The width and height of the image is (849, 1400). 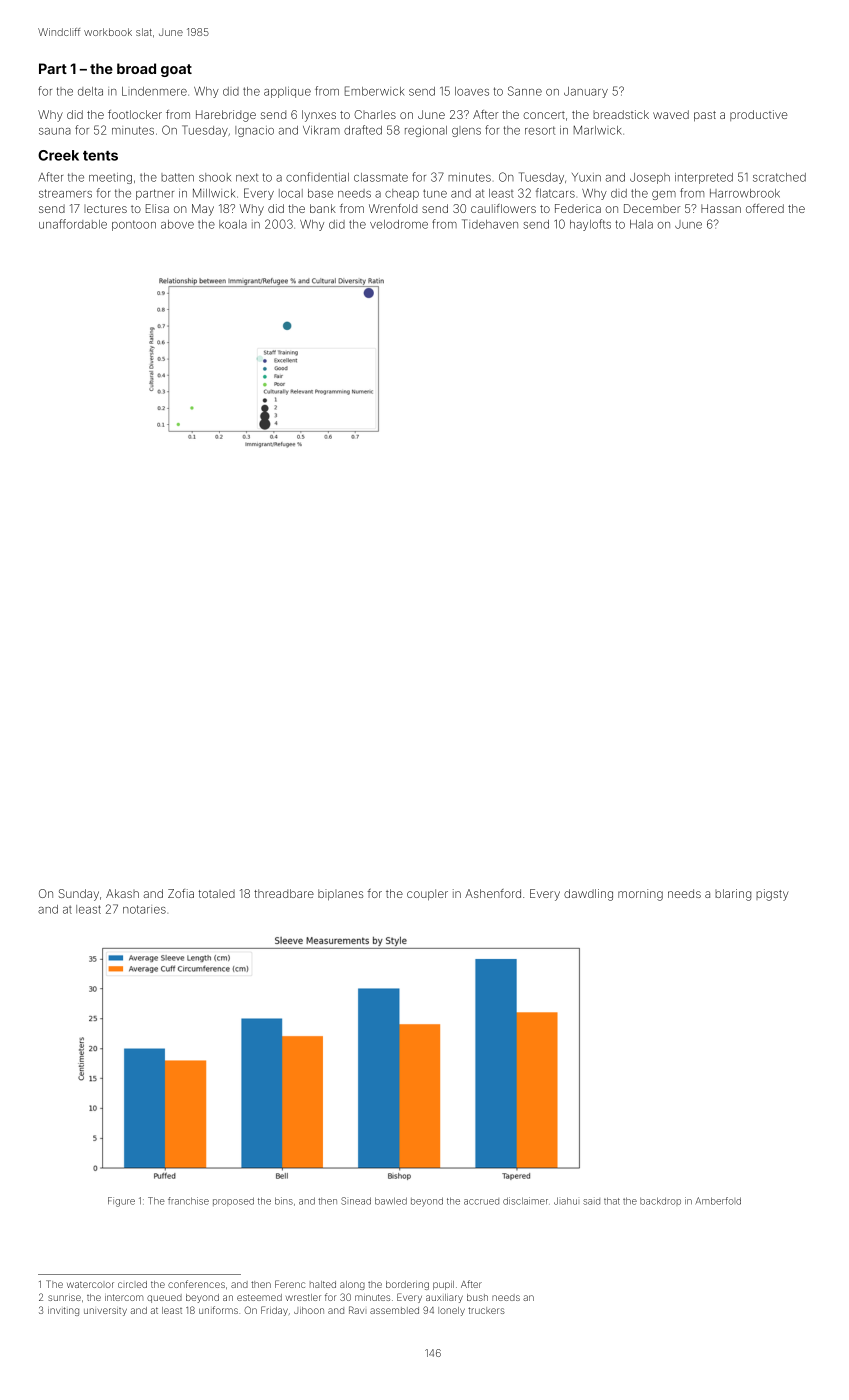 I want to click on notaries, so click(x=144, y=909).
